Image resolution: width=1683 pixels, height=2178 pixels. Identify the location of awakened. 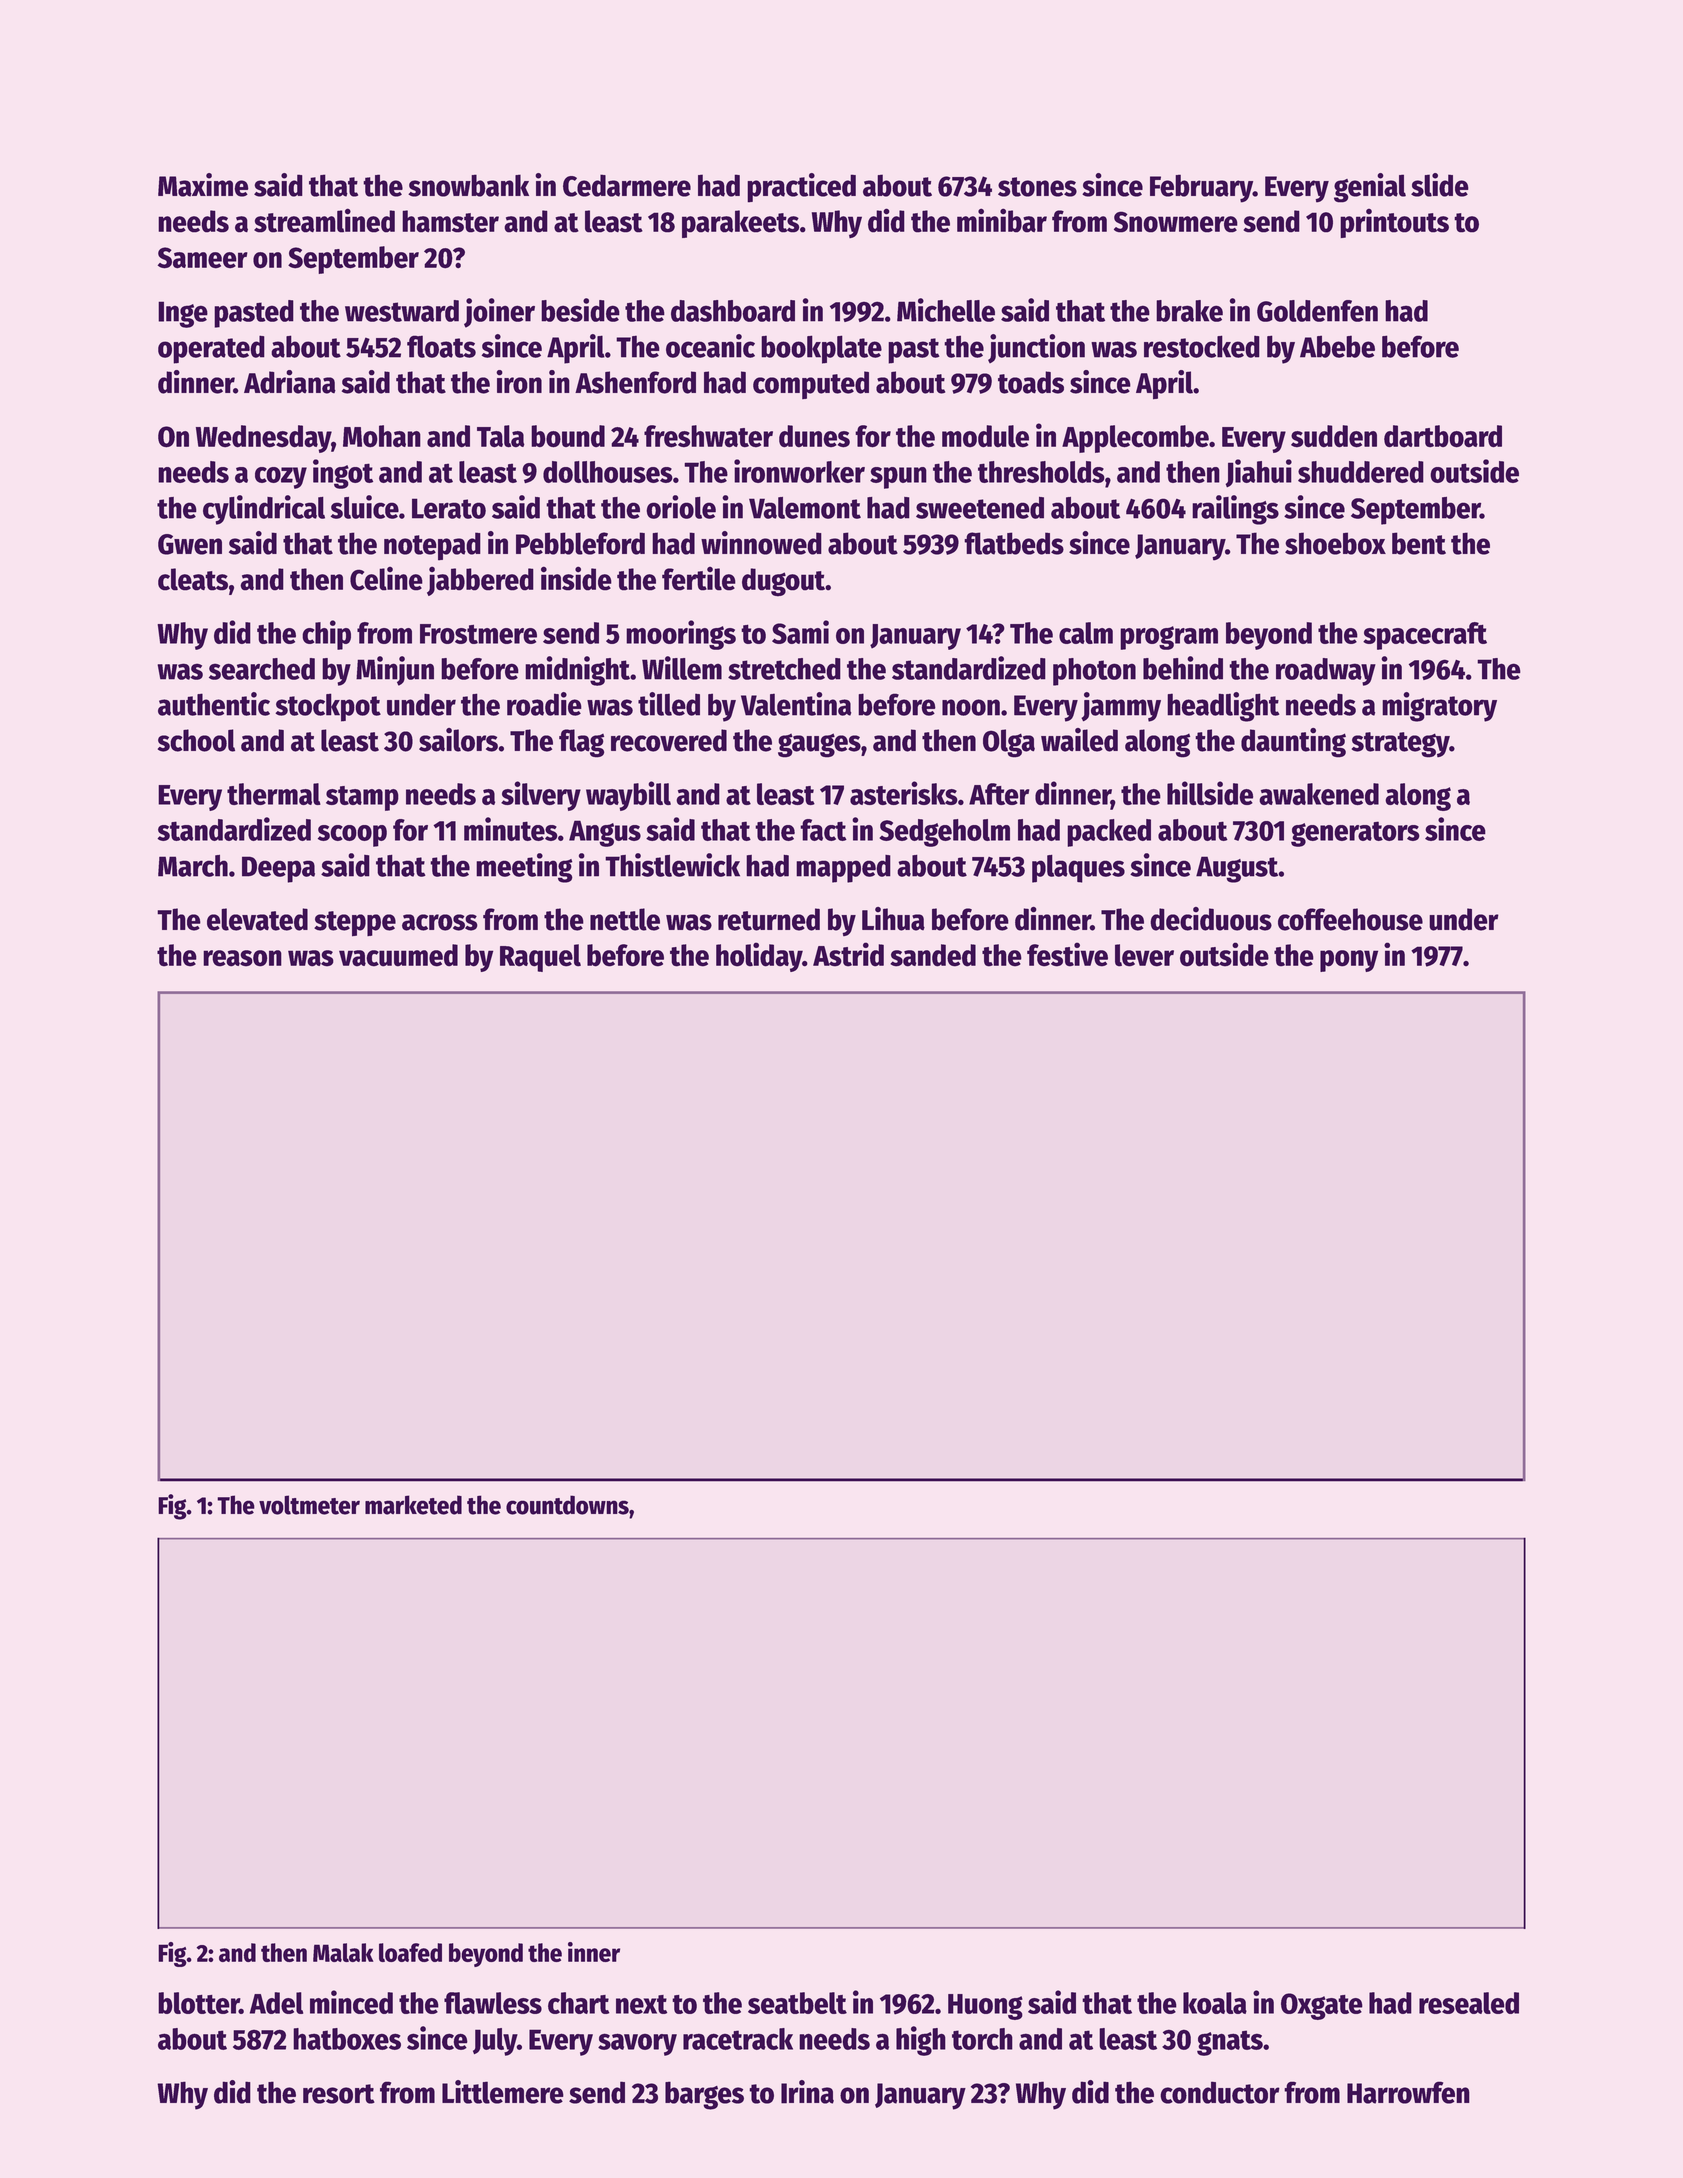
(1319, 794).
